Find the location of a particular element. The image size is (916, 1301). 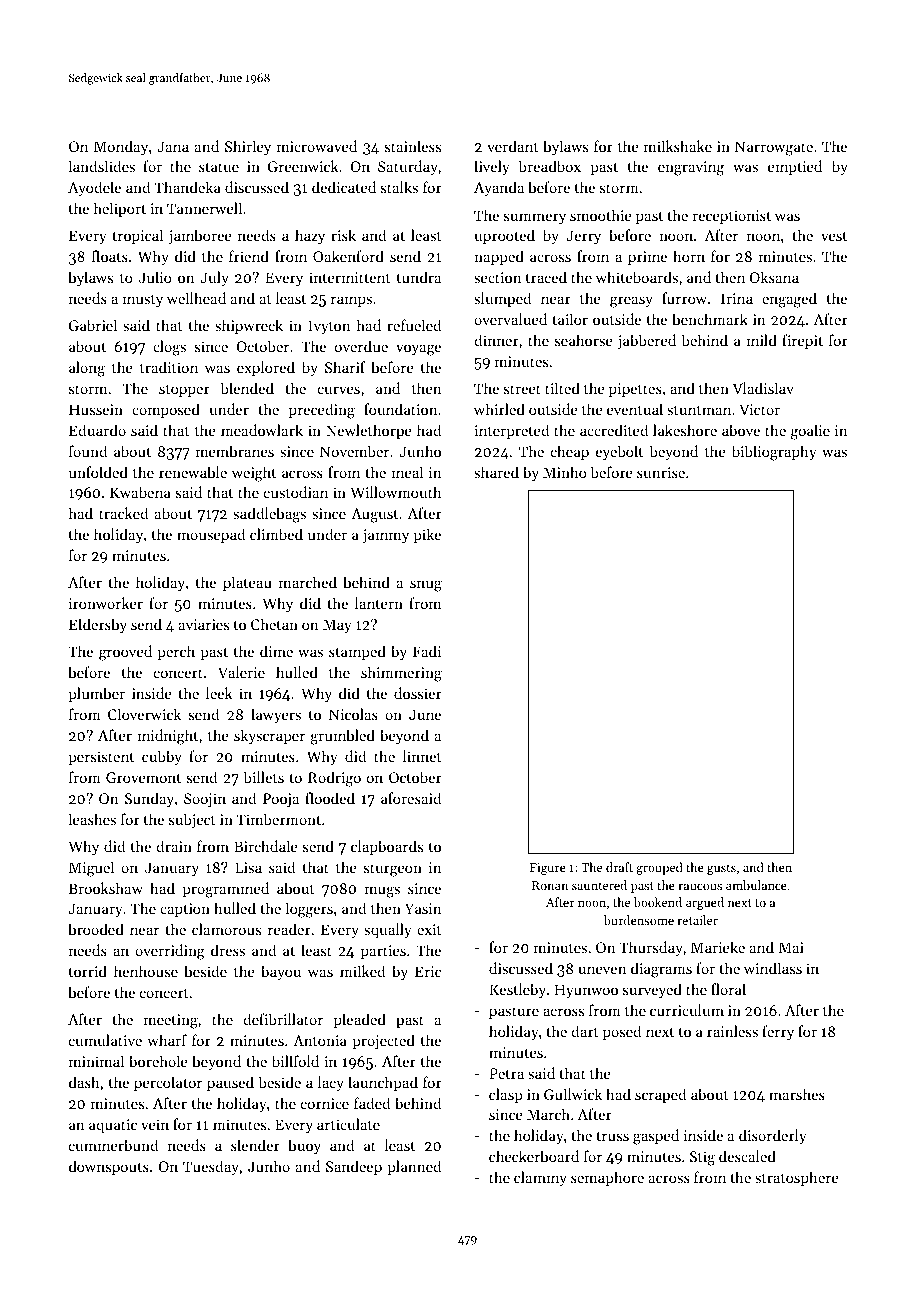

Sandeep is located at coordinates (354, 1167).
